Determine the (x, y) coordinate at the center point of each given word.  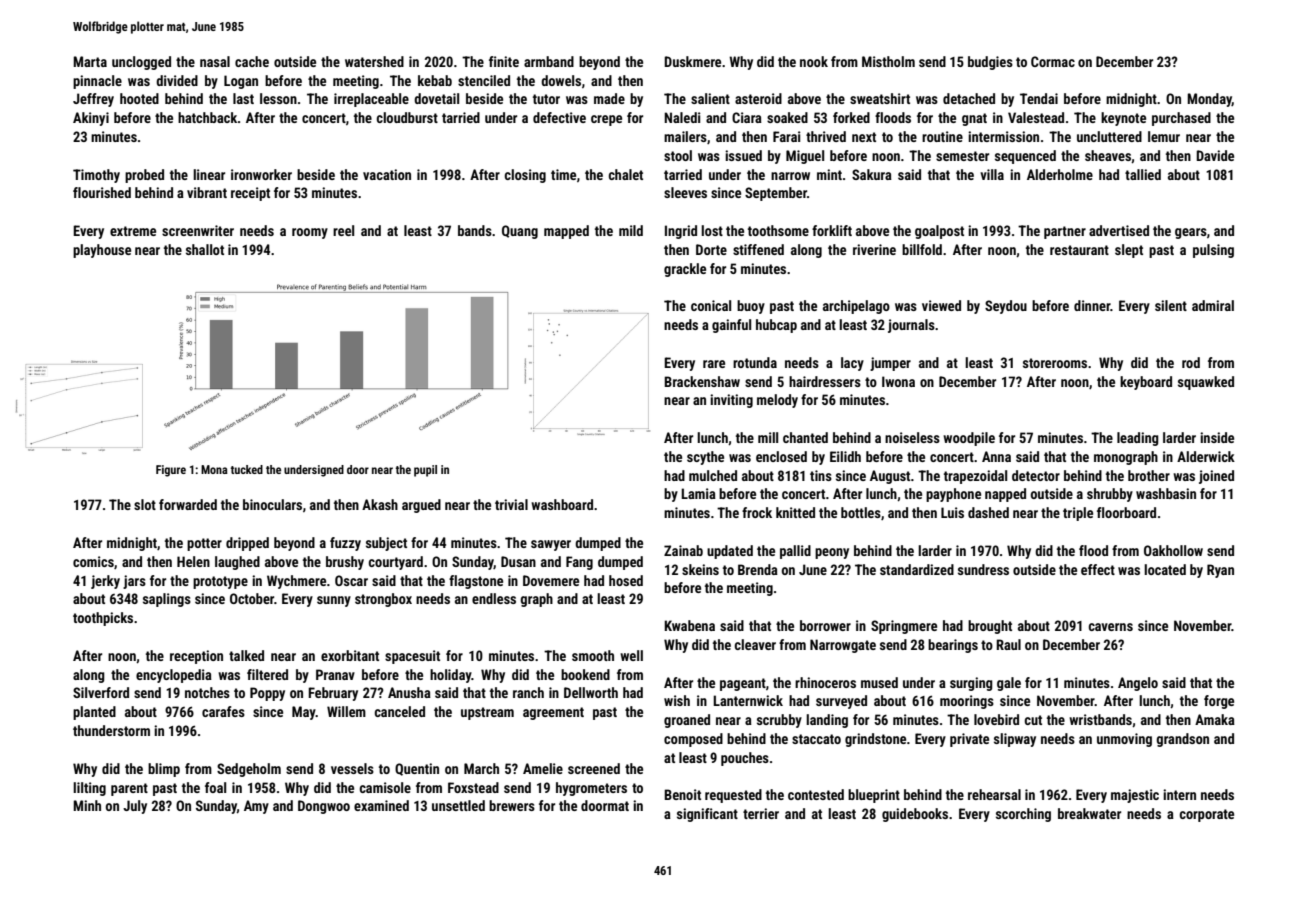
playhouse (102, 251)
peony (832, 553)
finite (504, 61)
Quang (520, 232)
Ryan (1220, 571)
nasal (215, 61)
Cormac (1053, 61)
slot (145, 504)
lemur (1164, 136)
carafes (223, 711)
